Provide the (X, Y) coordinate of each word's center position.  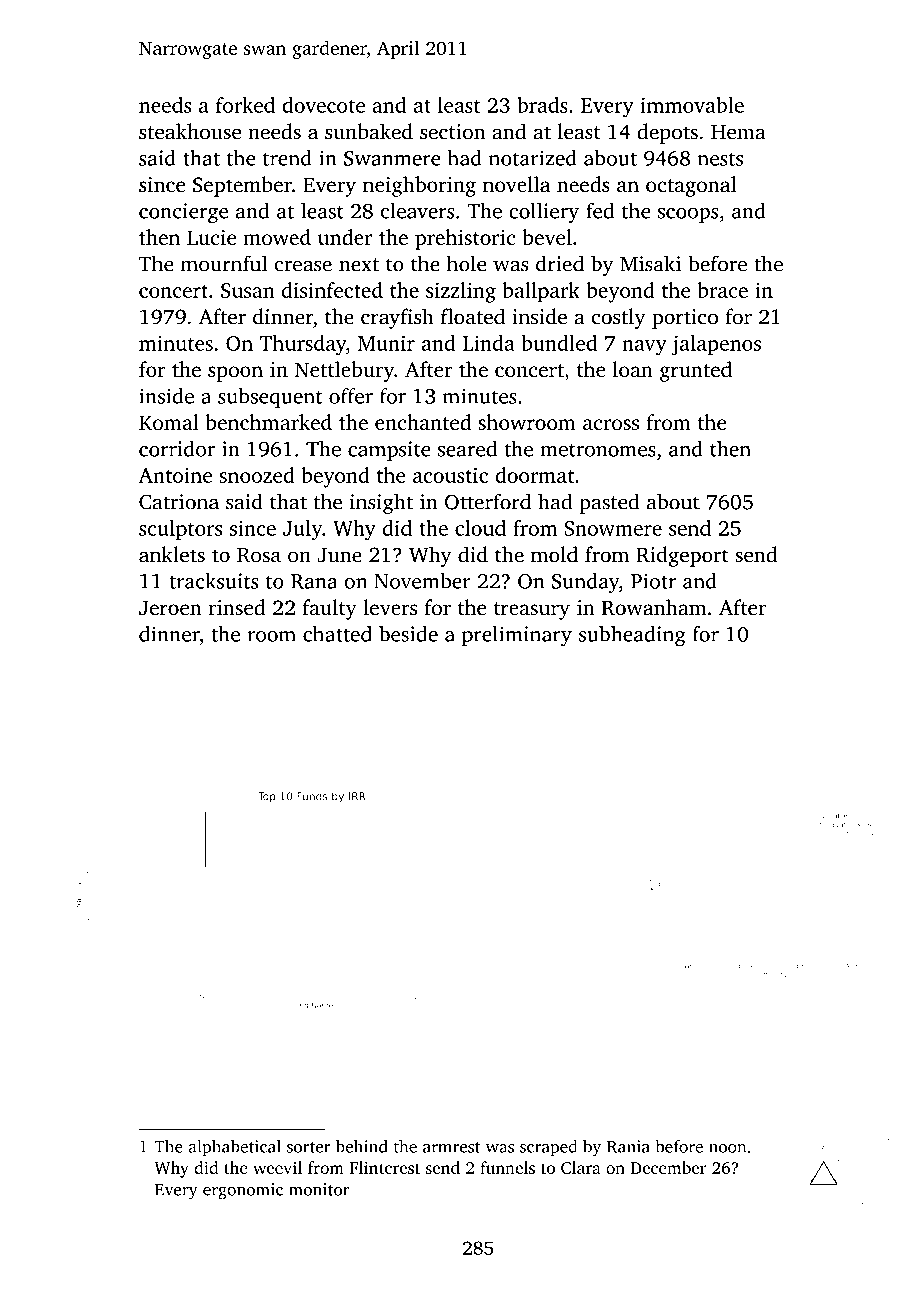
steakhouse (190, 131)
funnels (507, 1167)
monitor (319, 1189)
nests (720, 159)
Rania (628, 1146)
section (452, 132)
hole (466, 263)
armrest (451, 1147)
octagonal (691, 186)
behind (362, 1146)
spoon (235, 374)
